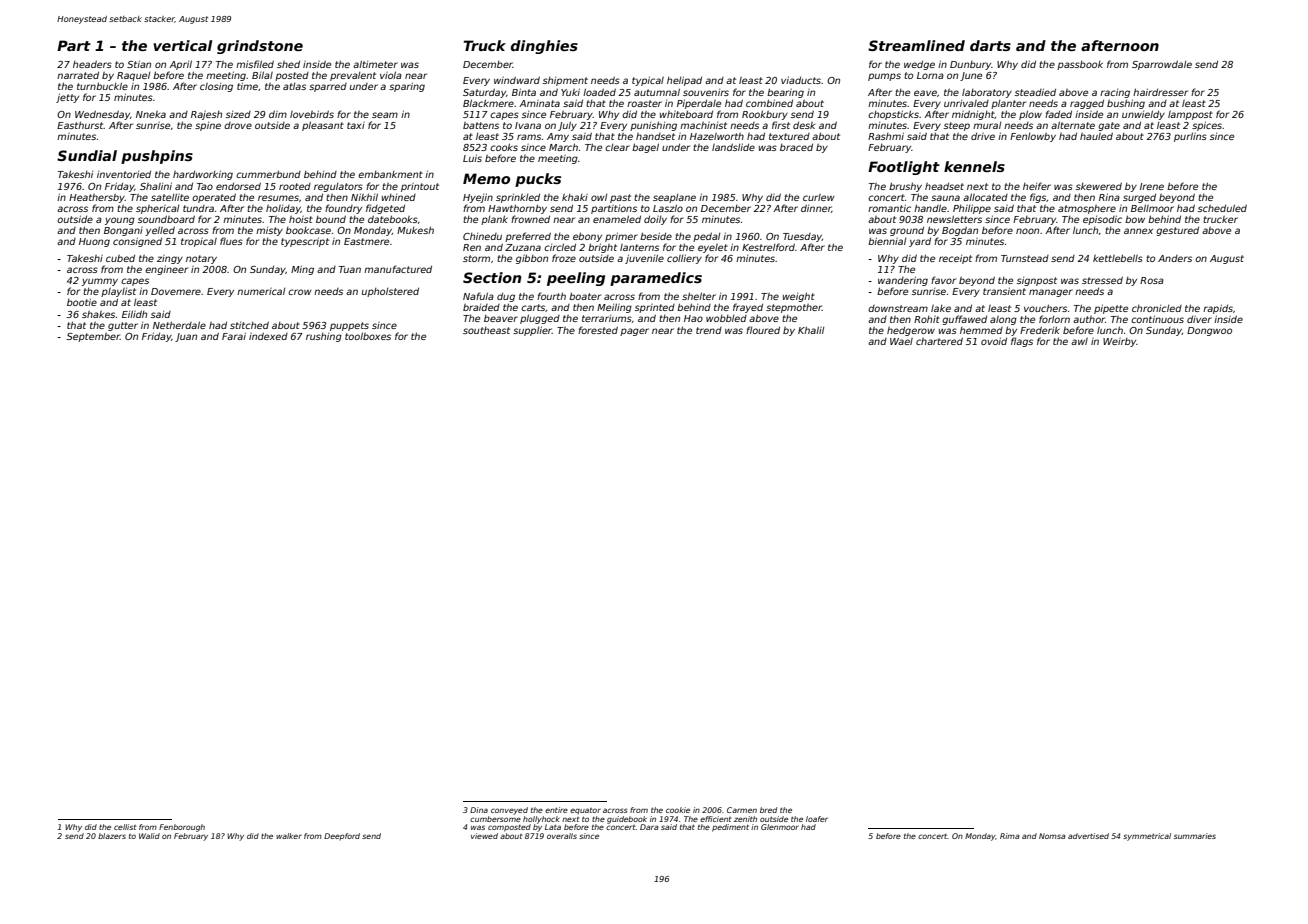  Describe the element at coordinates (556, 810) in the page. I see `entire` at that location.
